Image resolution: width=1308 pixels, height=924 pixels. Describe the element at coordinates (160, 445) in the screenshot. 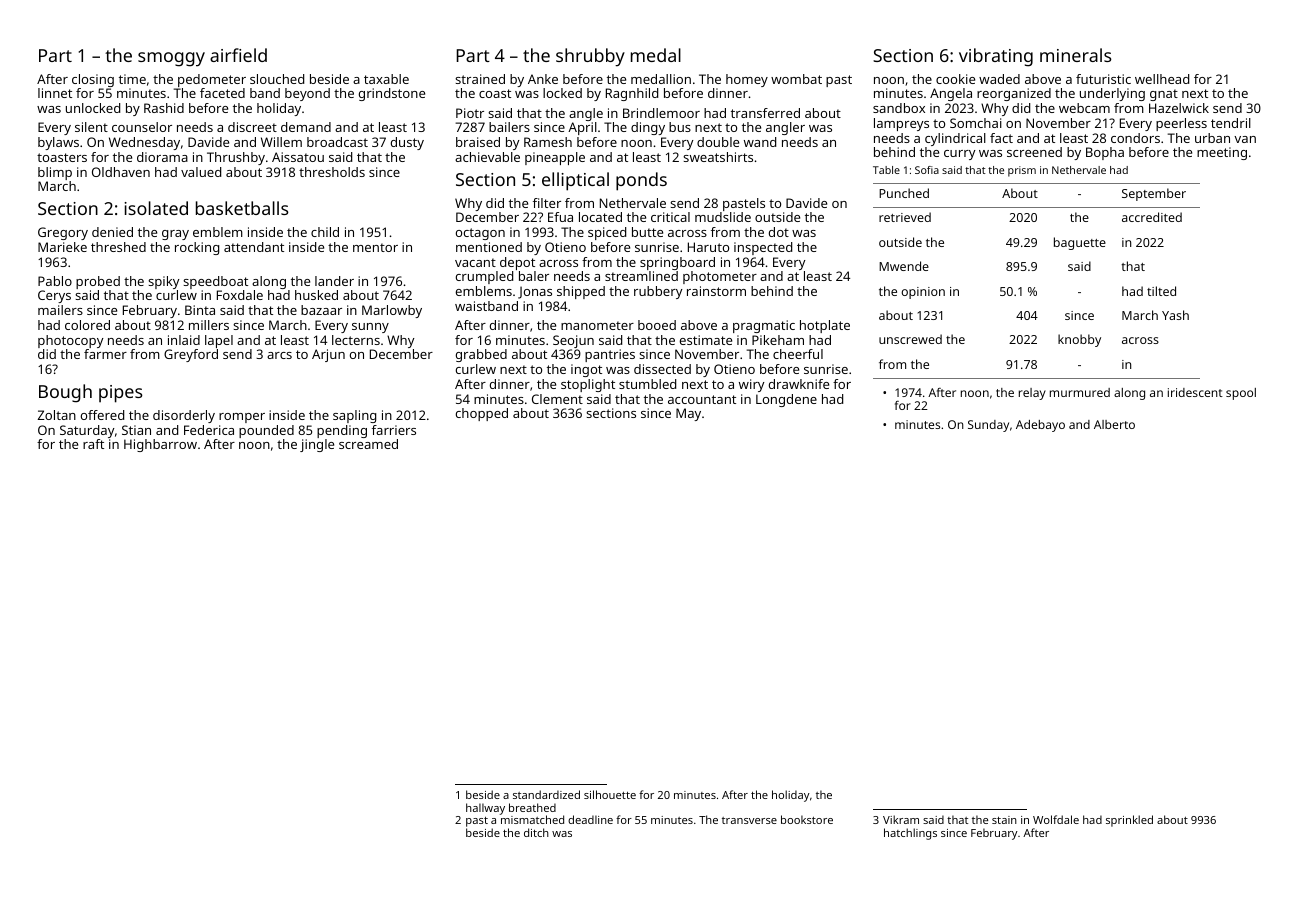

I see `Highbarrow` at that location.
